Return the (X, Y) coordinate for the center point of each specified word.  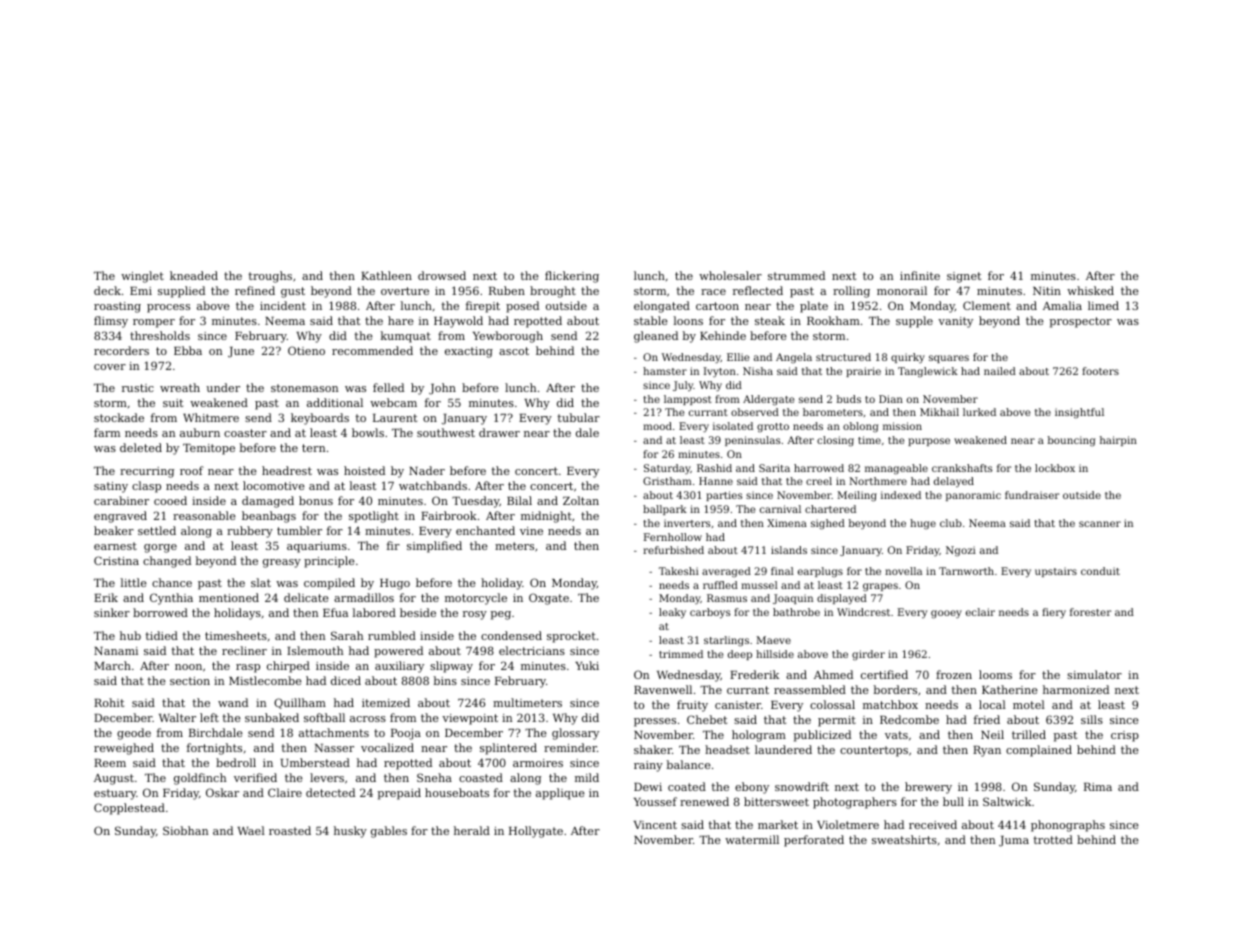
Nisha (758, 371)
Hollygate (536, 832)
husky (350, 832)
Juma (1014, 841)
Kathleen (386, 275)
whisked (1090, 290)
